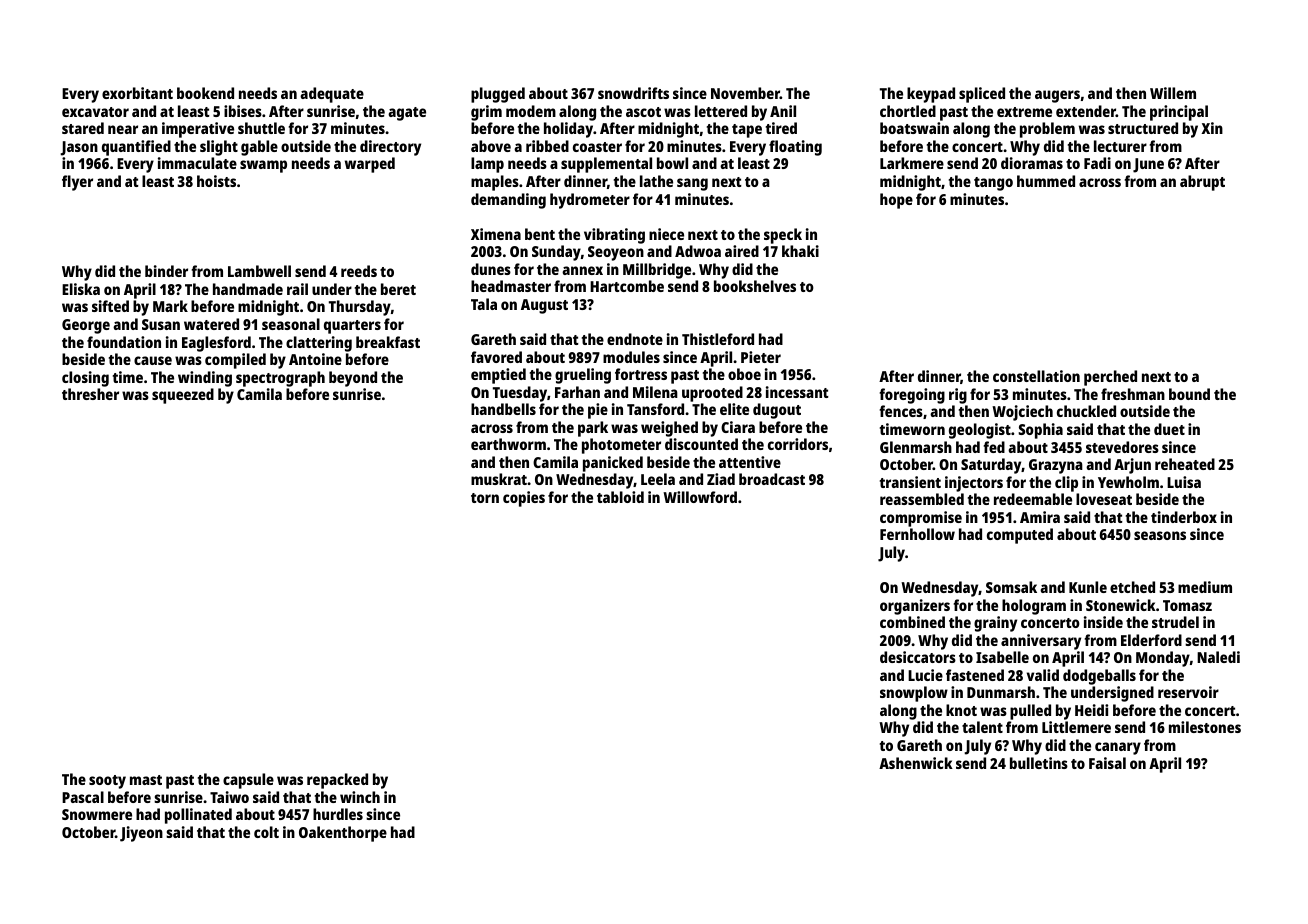  Describe the element at coordinates (597, 147) in the screenshot. I see `coaster` at that location.
